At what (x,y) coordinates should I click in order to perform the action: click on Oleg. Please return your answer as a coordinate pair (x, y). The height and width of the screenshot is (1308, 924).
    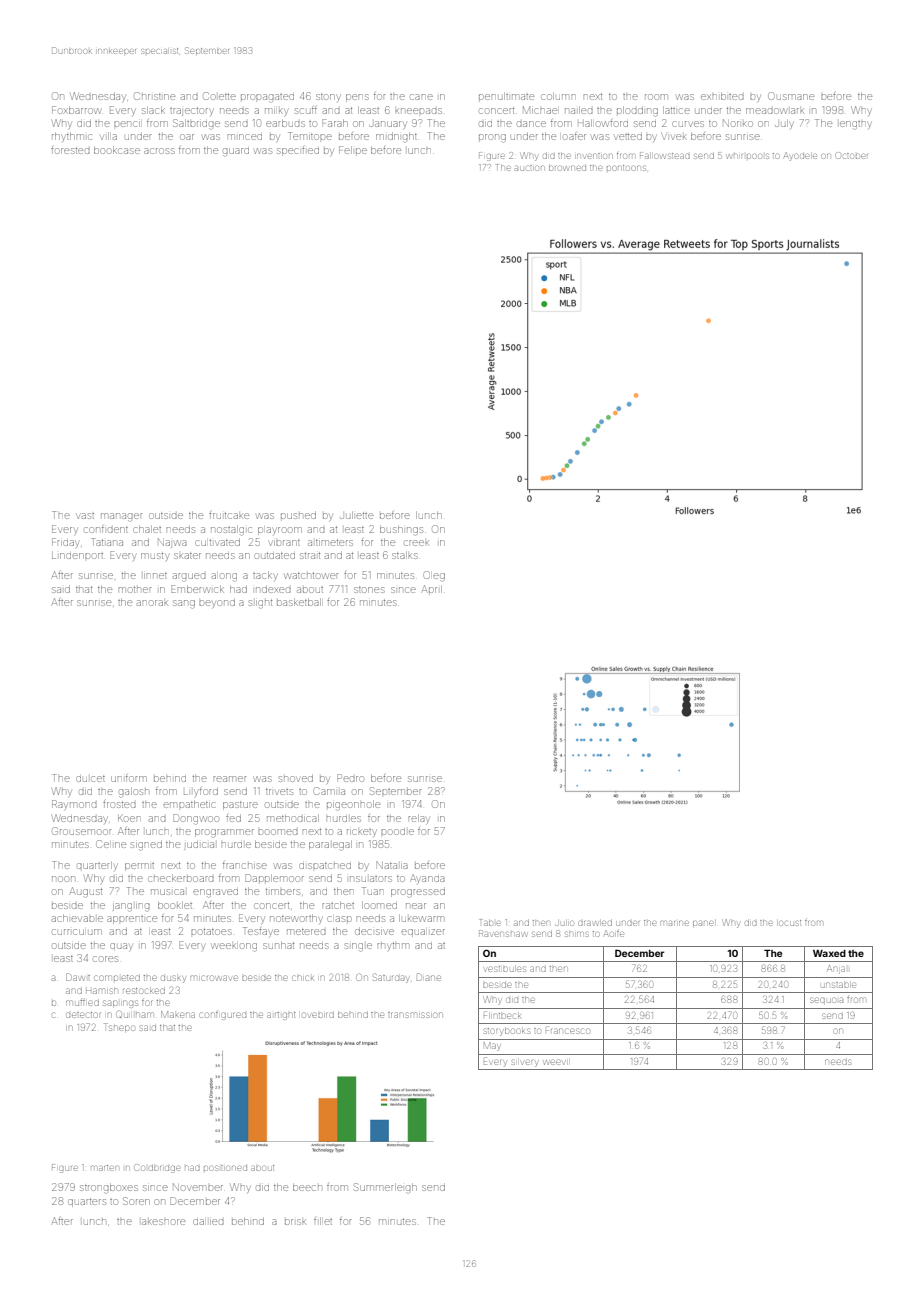
    Looking at the image, I should click on (434, 576).
